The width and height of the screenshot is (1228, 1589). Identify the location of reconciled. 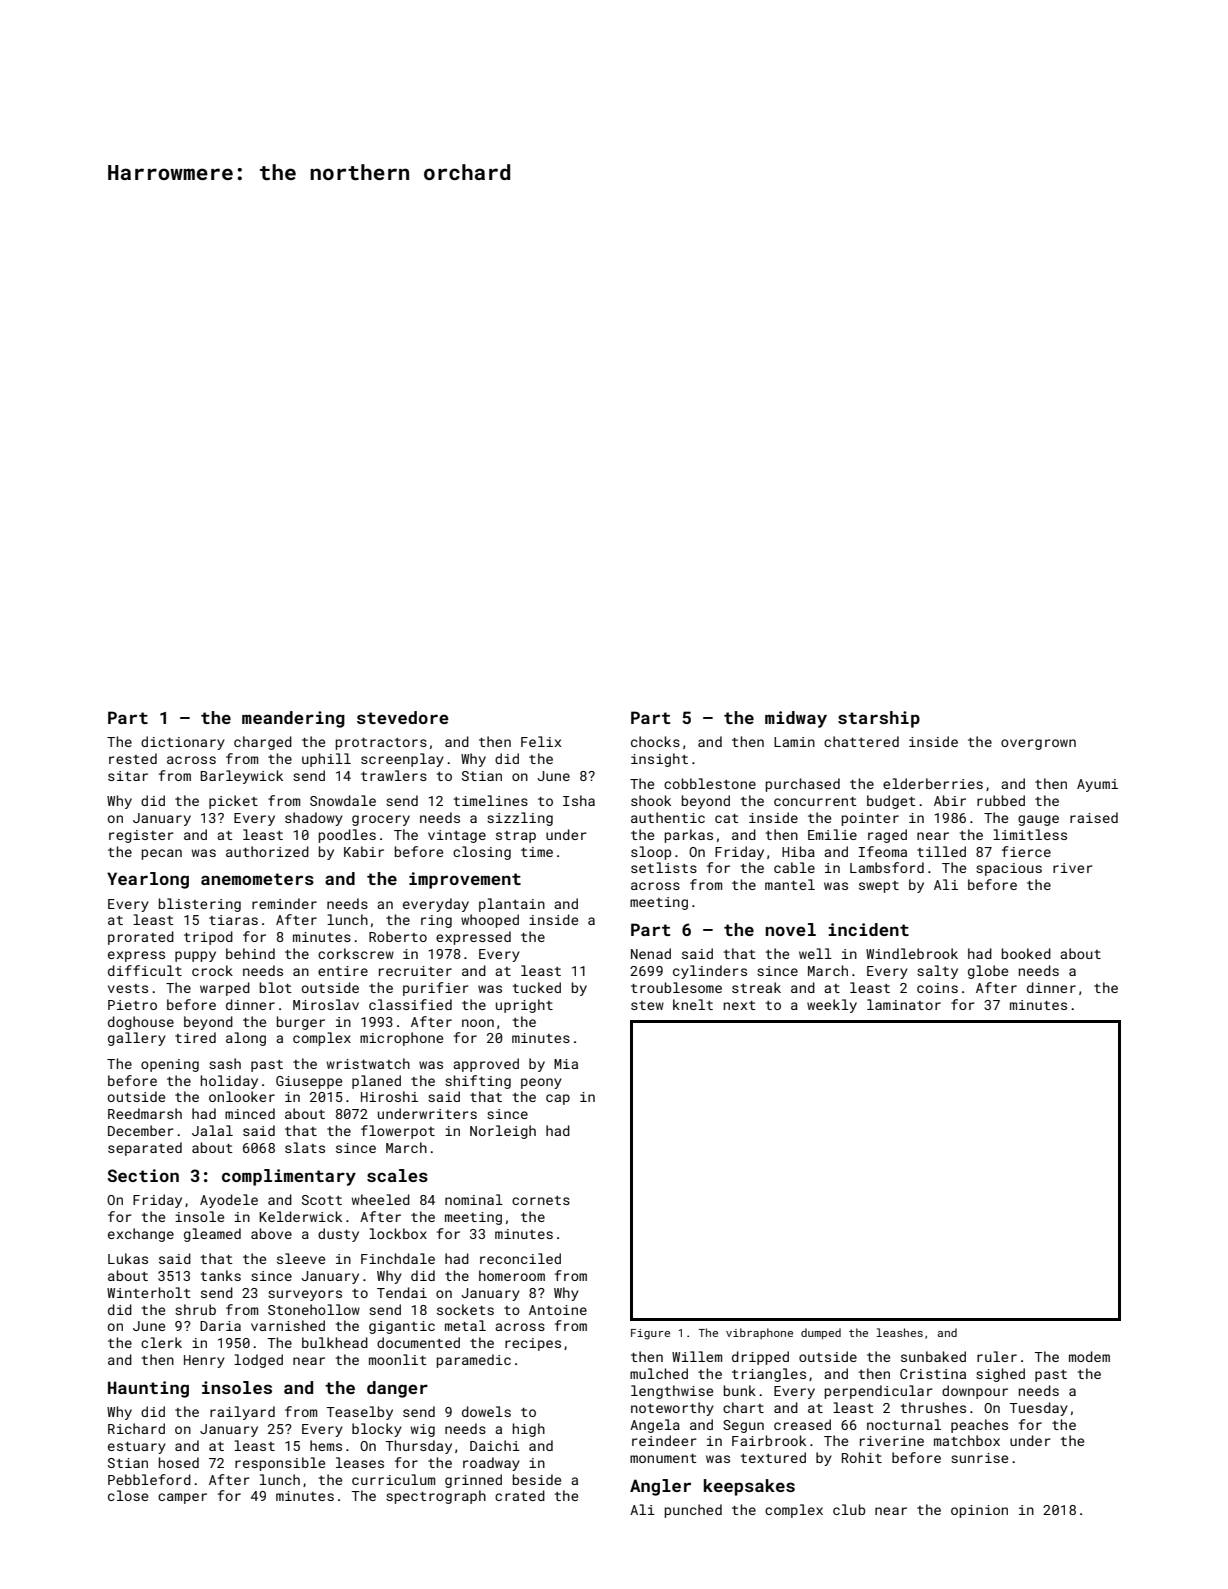
(520, 1258).
